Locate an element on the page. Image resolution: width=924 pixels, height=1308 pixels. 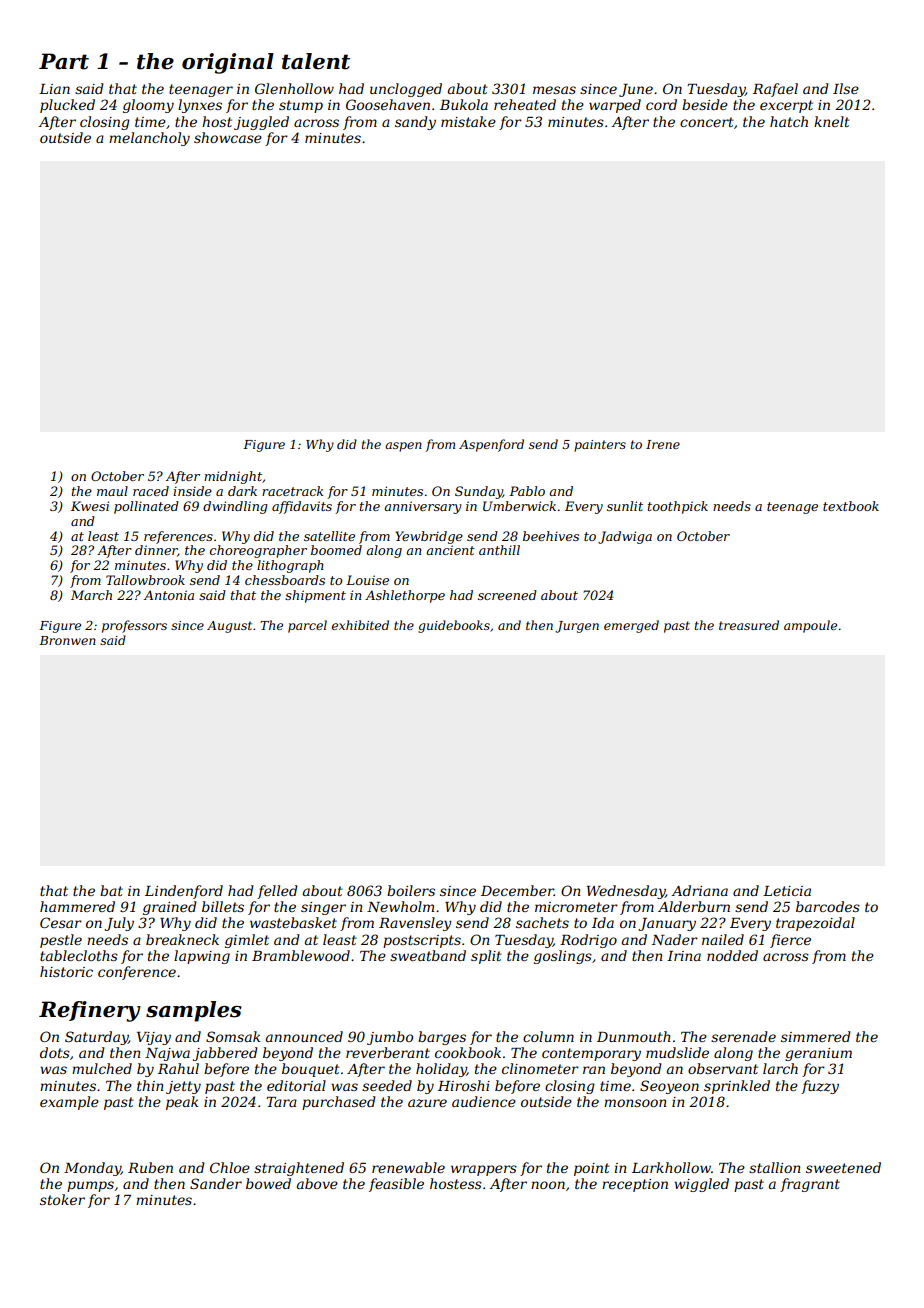
Part is located at coordinates (64, 61).
